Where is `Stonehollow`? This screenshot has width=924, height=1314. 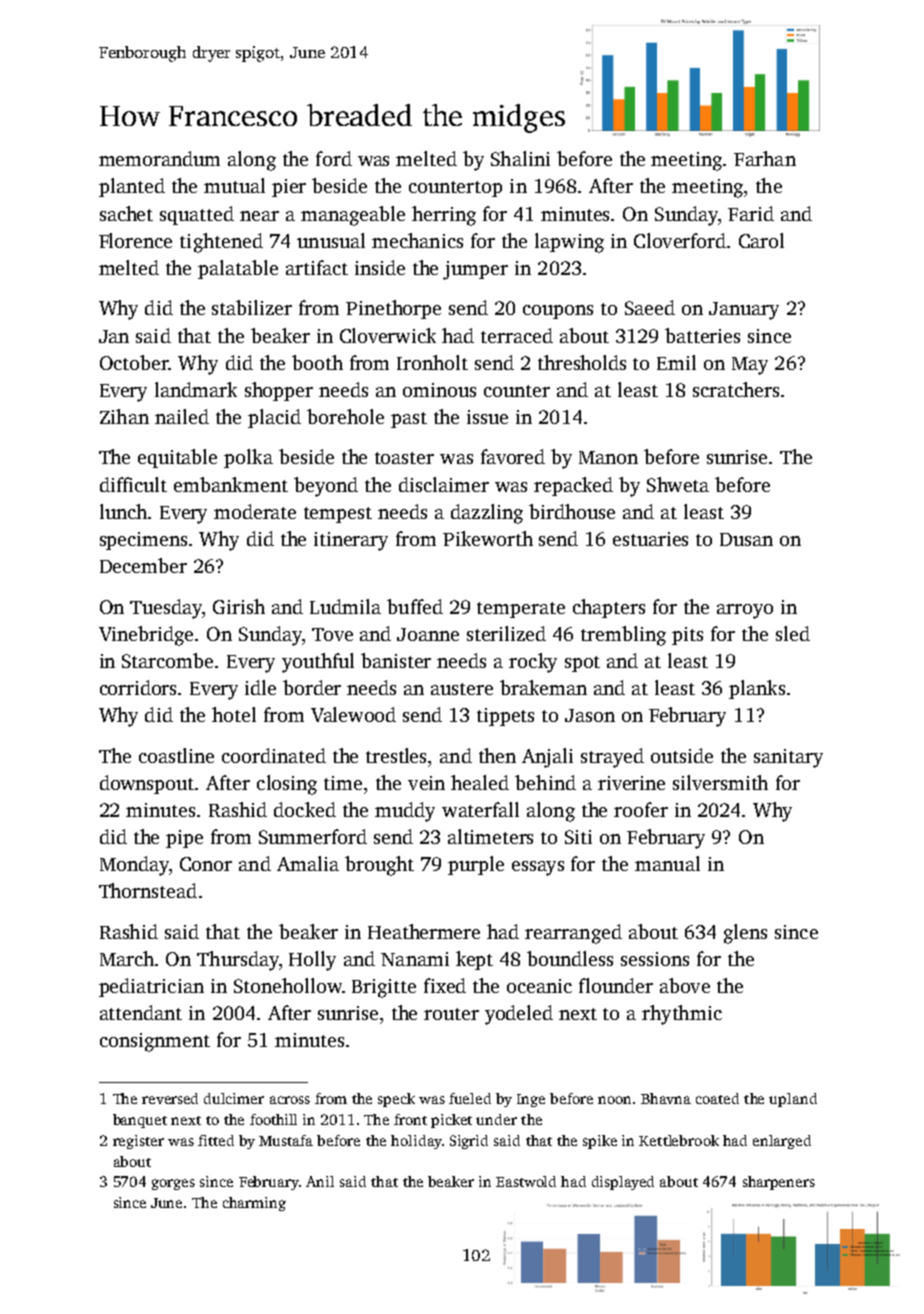 Stonehollow is located at coordinates (288, 985).
